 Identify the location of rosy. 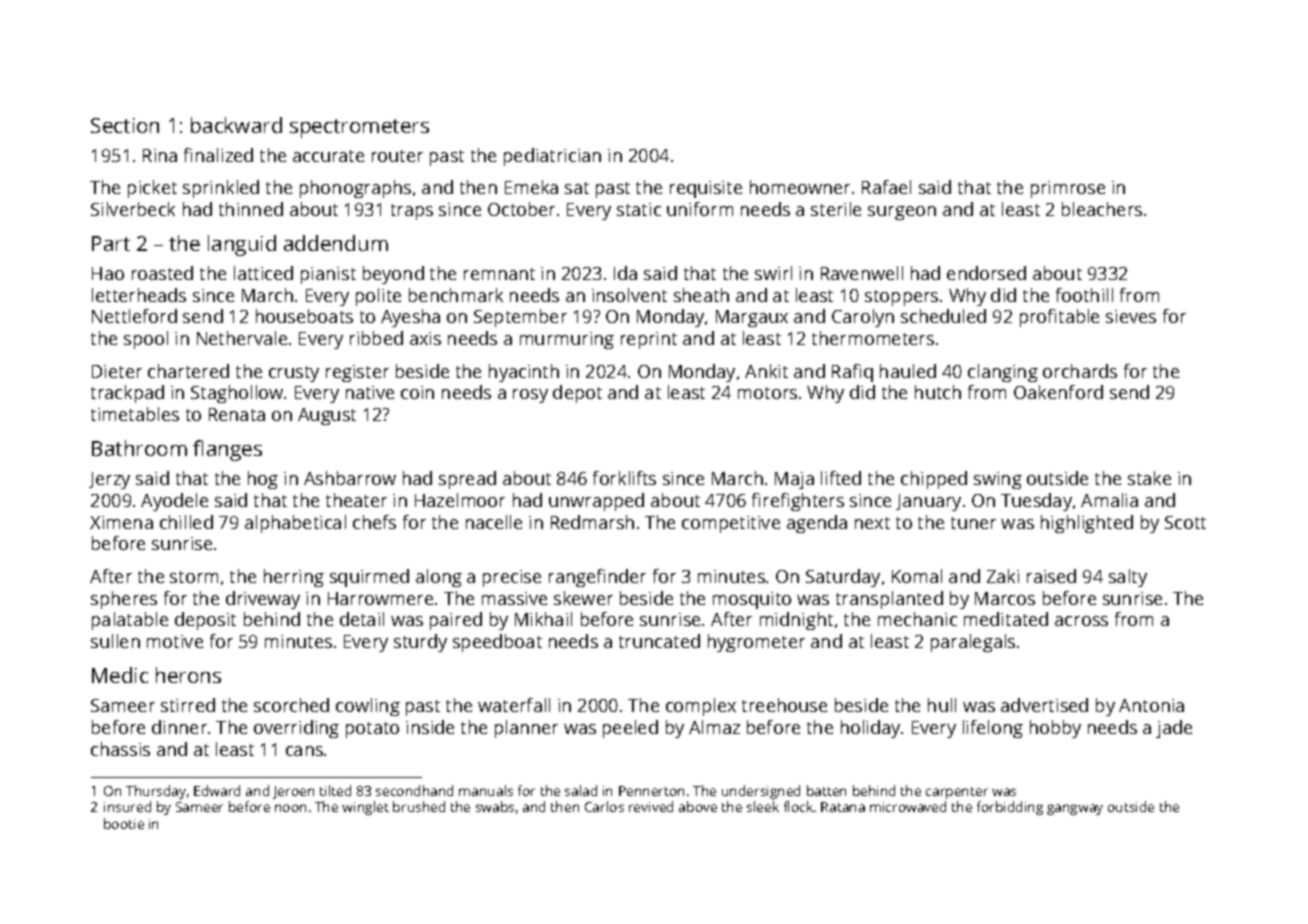
(530, 396).
